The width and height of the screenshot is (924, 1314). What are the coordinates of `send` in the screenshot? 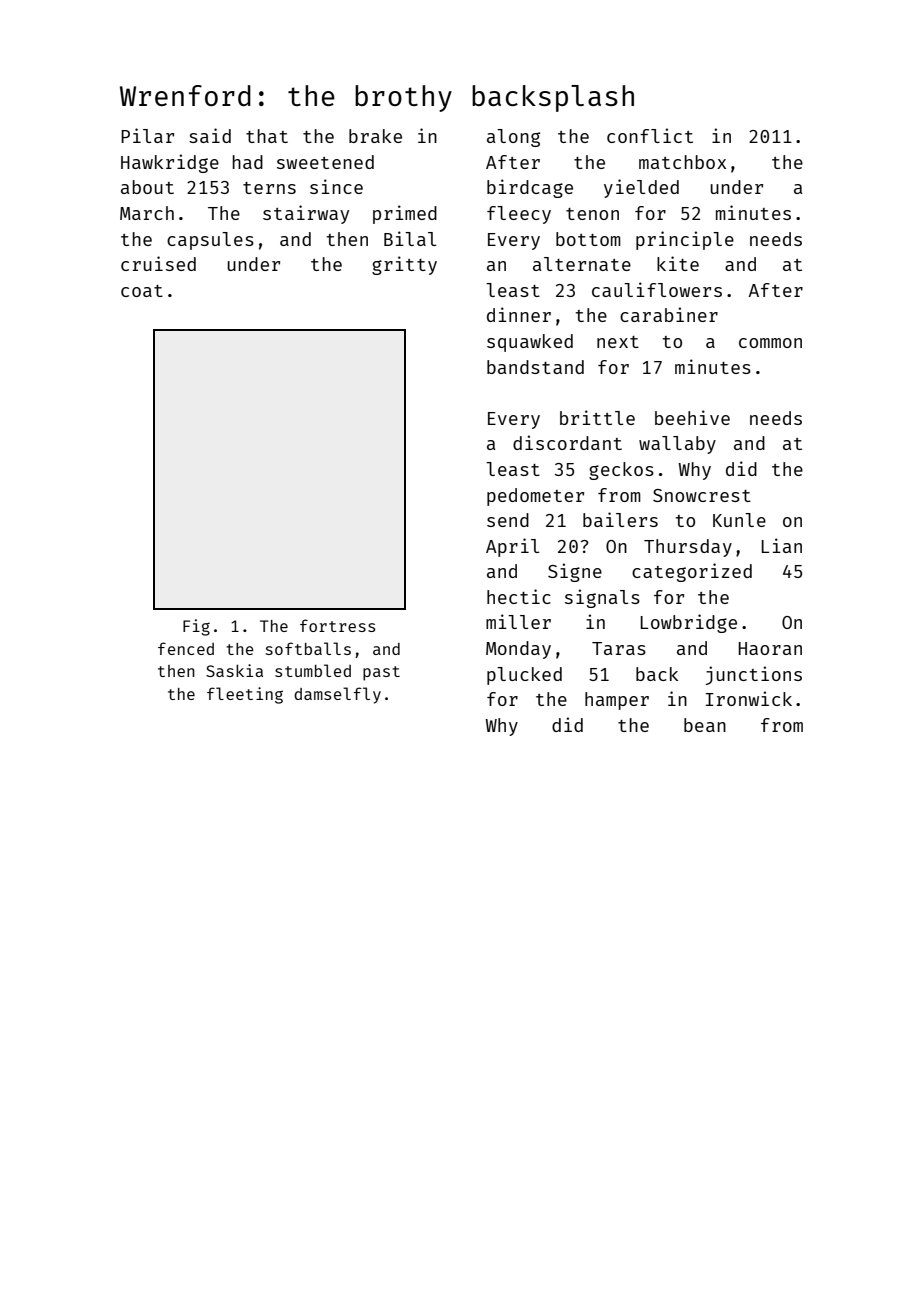 It's located at (508, 520).
